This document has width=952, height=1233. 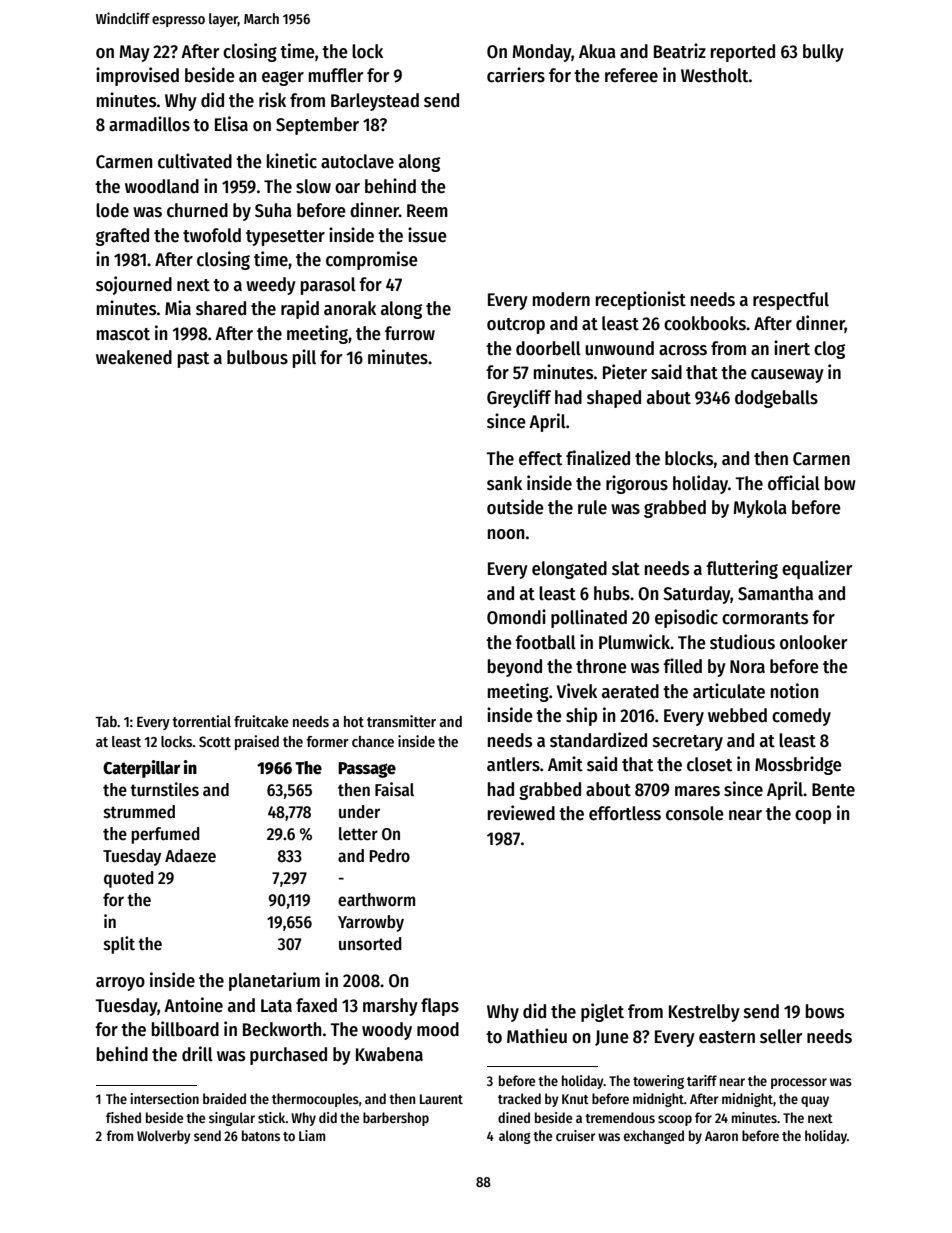 What do you see at coordinates (134, 357) in the document?
I see `weakened` at bounding box center [134, 357].
